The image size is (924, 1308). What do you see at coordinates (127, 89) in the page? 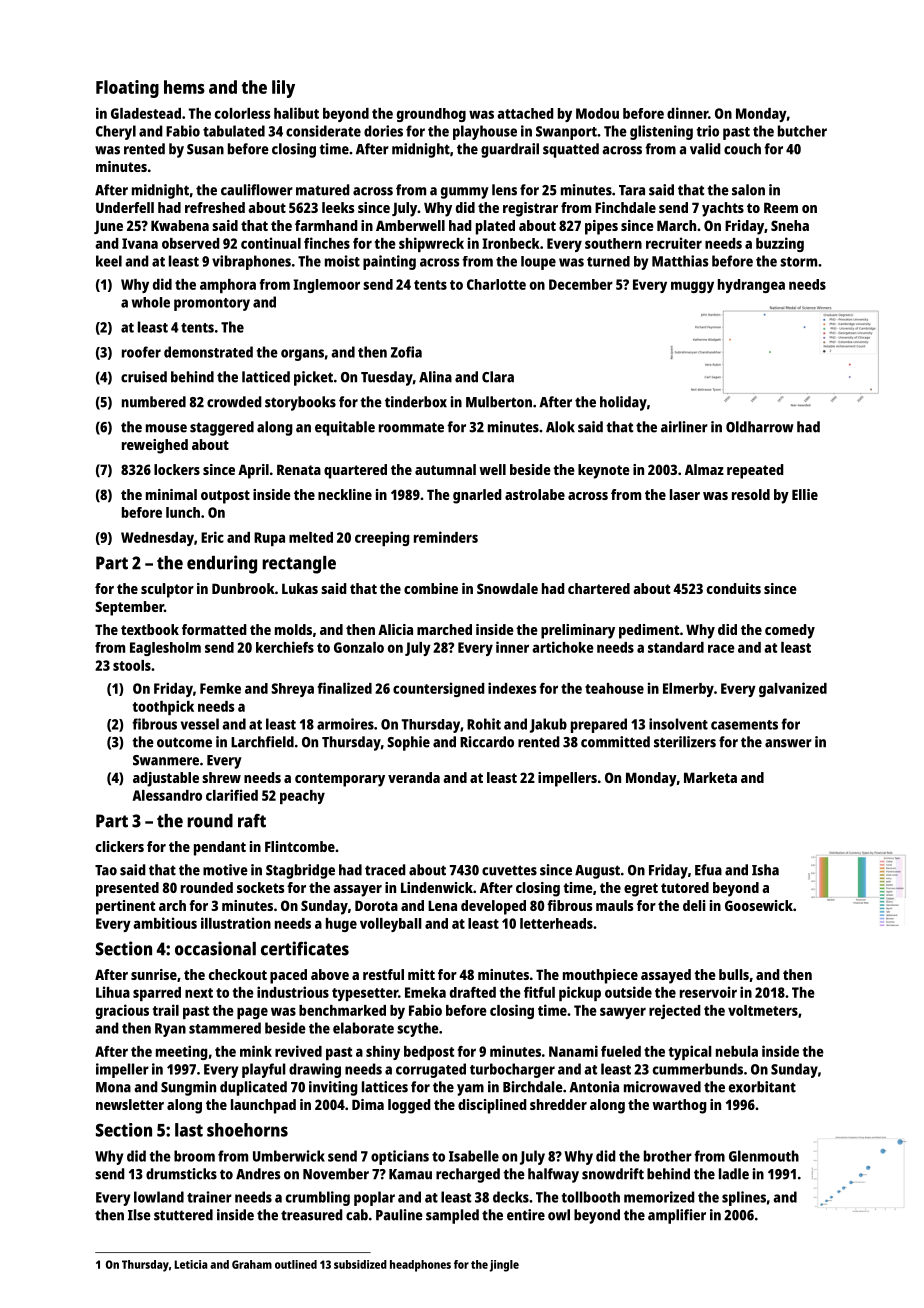
I see `Floating` at bounding box center [127, 89].
